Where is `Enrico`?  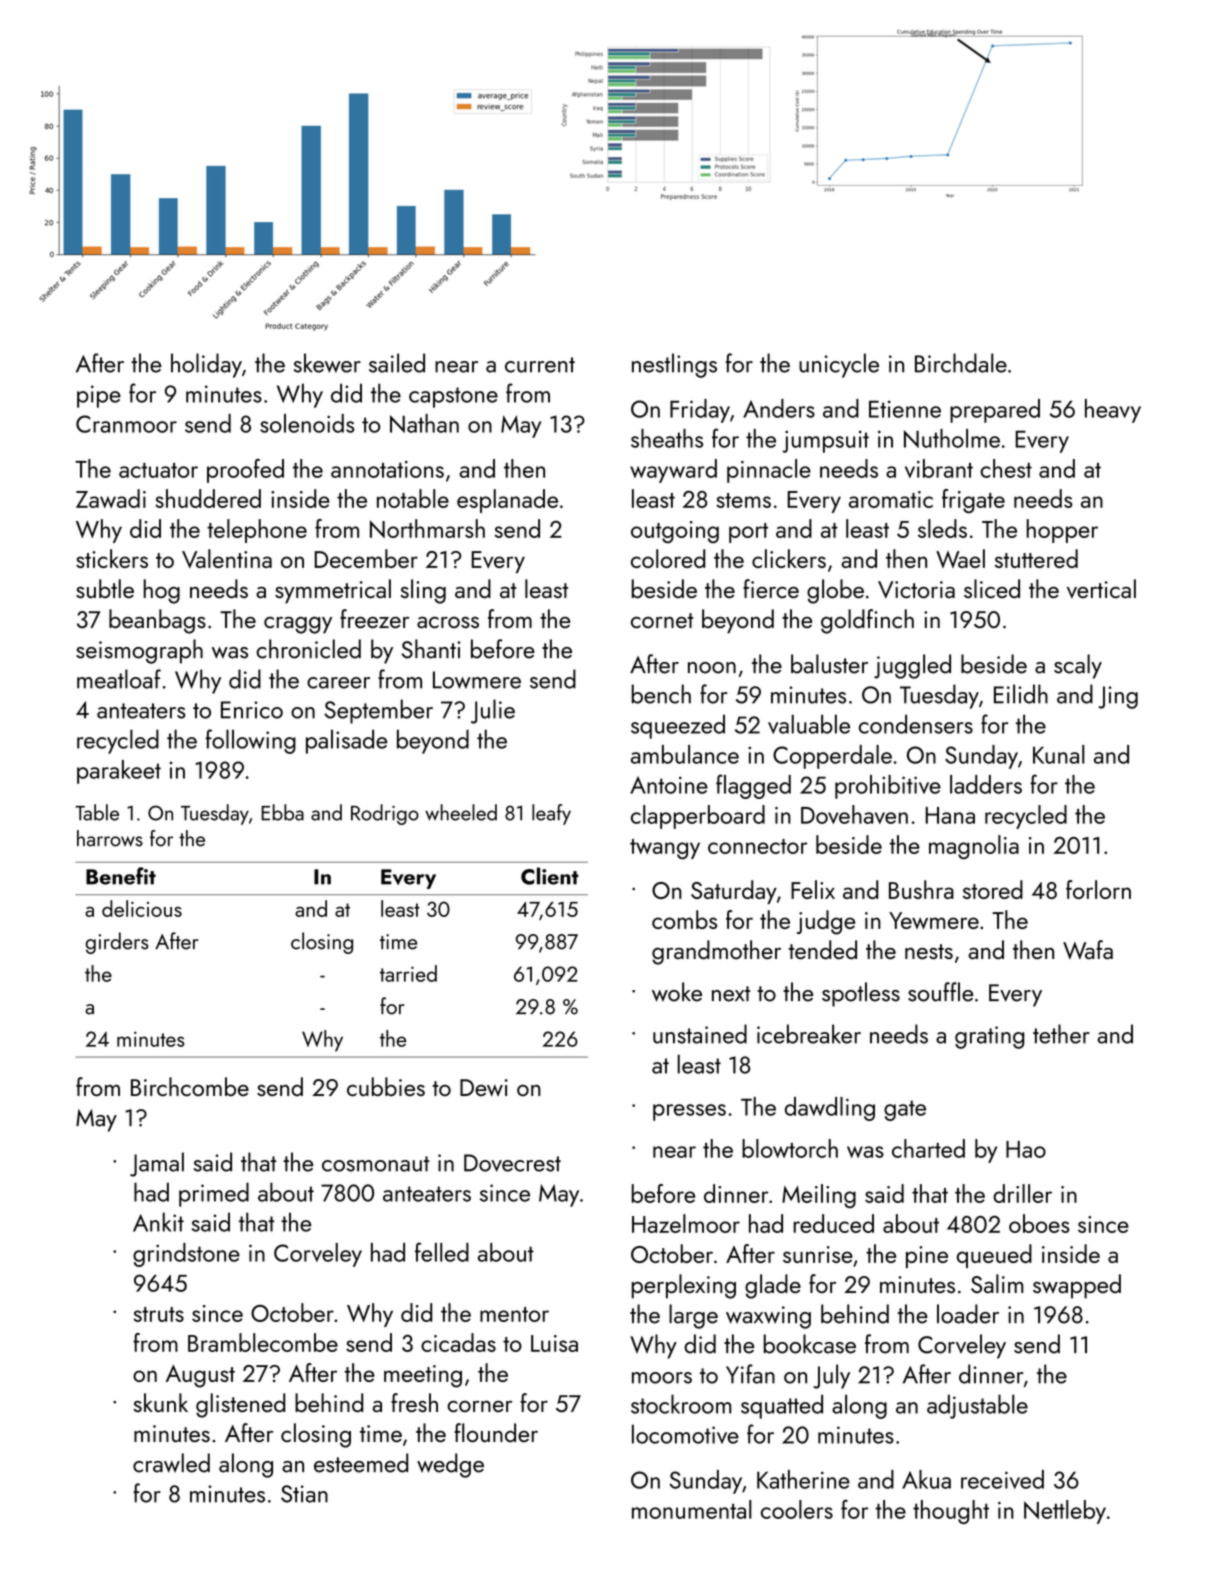 Enrico is located at coordinates (252, 710).
